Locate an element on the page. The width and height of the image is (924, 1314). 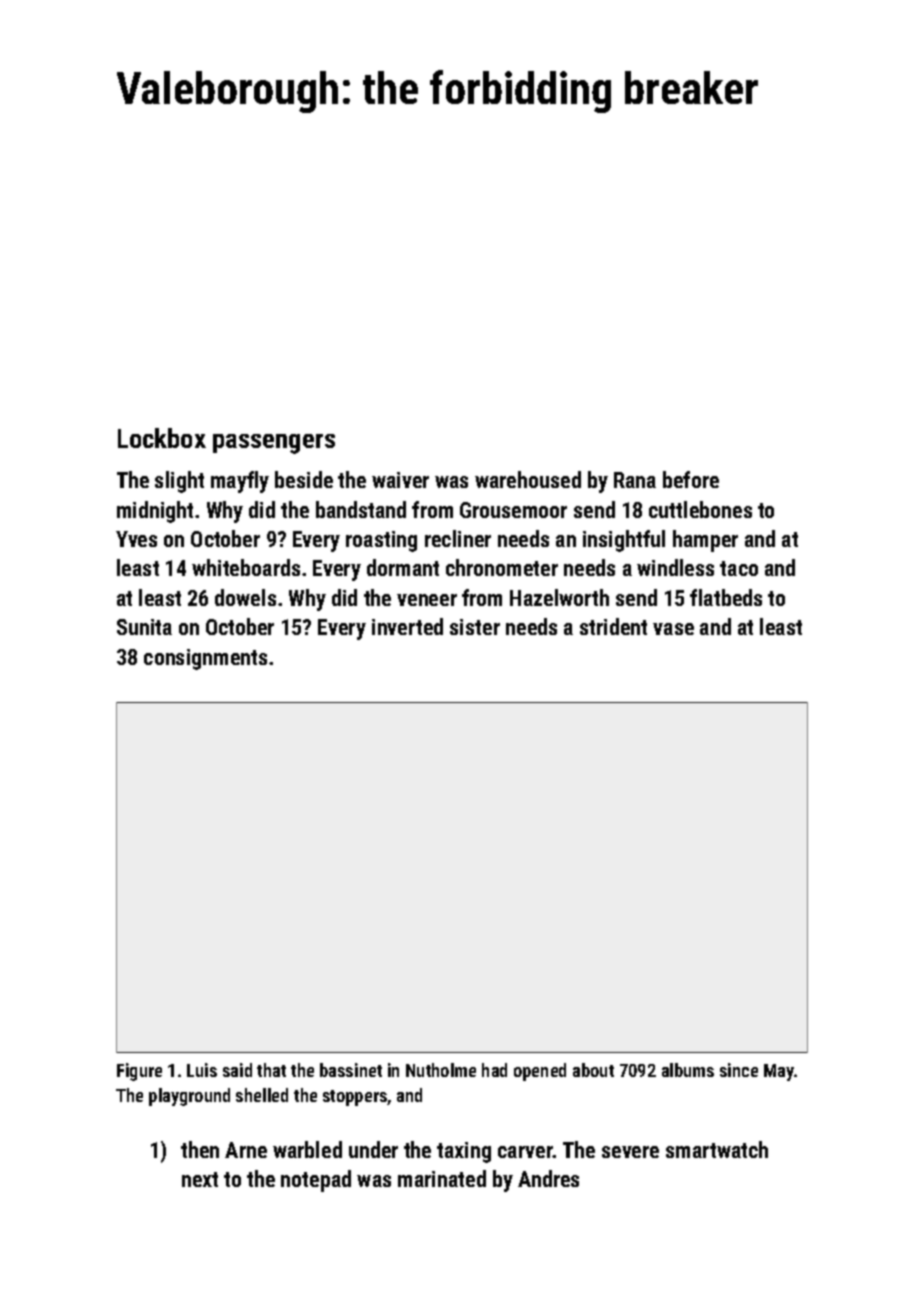
Andres is located at coordinates (548, 1178).
